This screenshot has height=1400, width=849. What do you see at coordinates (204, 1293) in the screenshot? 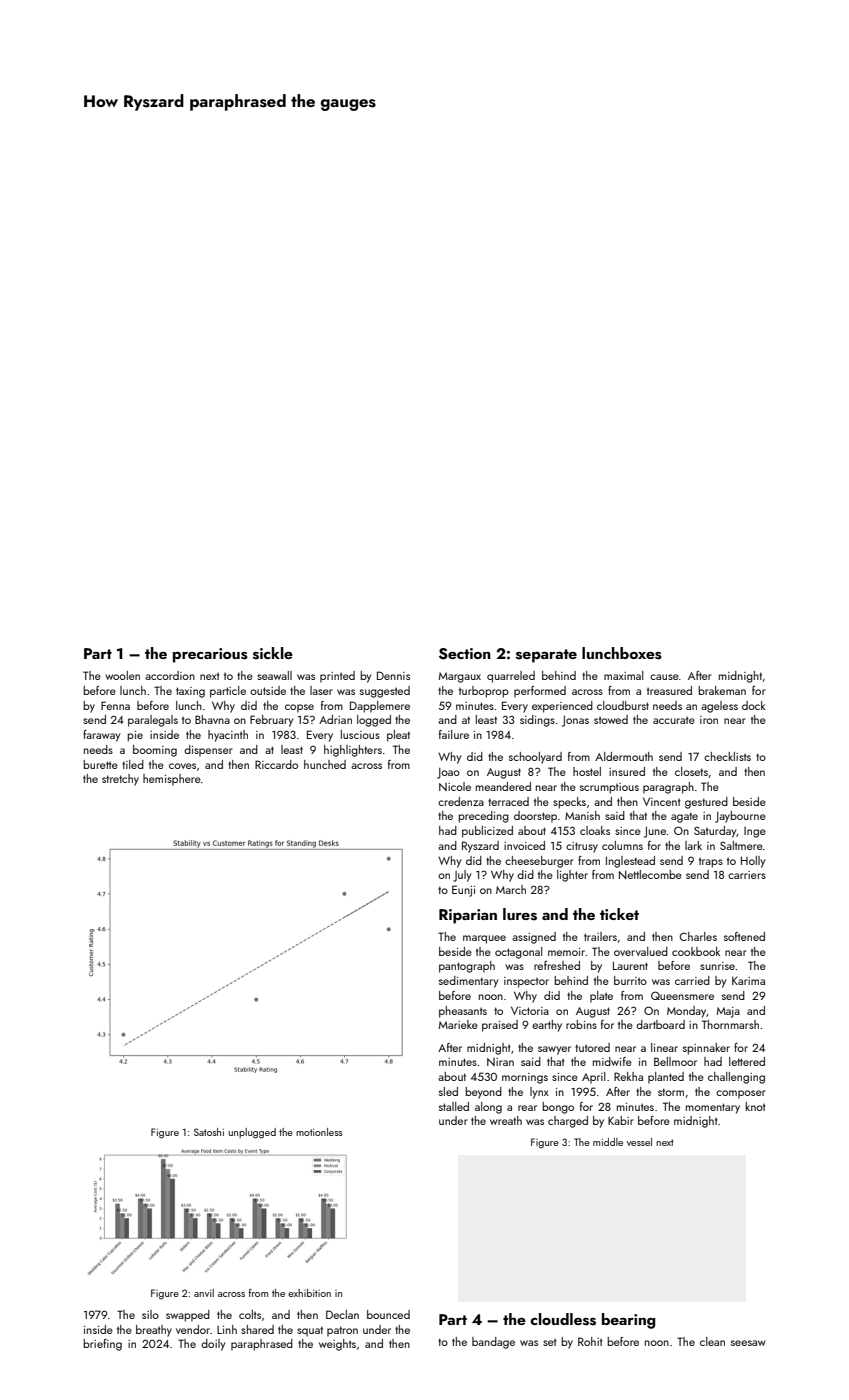
I see `anvil` at bounding box center [204, 1293].
